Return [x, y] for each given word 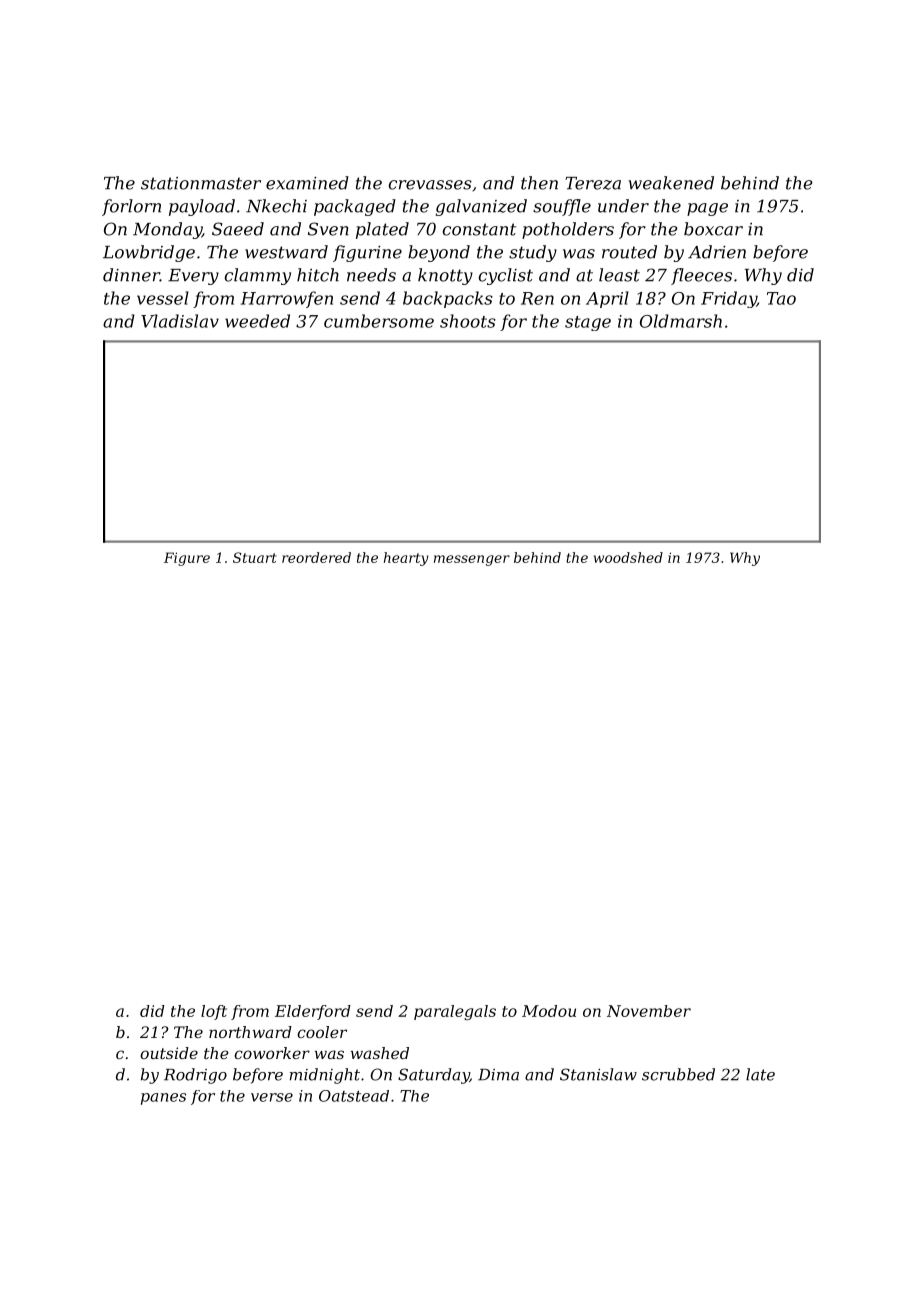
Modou [549, 1011]
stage [588, 323]
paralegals [455, 1012]
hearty [406, 559]
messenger [472, 560]
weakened [671, 183]
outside [169, 1053]
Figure [187, 559]
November [649, 1011]
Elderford [313, 1012]
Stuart [255, 557]
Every [193, 277]
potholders [568, 230]
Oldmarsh [681, 321]
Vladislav [180, 321]
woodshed [628, 557]
